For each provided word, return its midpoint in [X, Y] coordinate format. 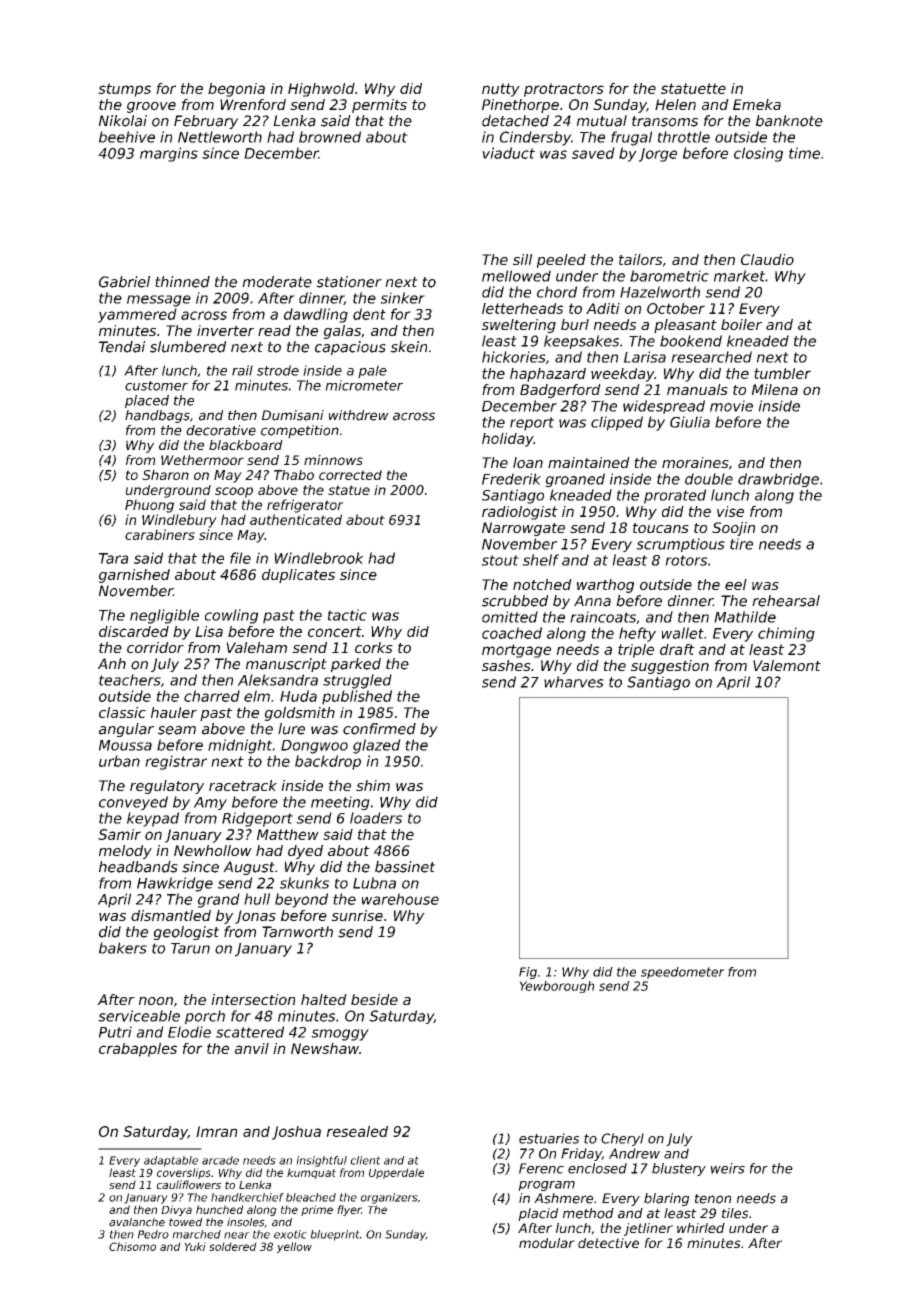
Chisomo [132, 1246]
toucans [661, 528]
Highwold [321, 90]
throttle [684, 137]
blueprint [335, 1235]
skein [408, 347]
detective [608, 1243]
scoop [234, 492]
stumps [124, 90]
